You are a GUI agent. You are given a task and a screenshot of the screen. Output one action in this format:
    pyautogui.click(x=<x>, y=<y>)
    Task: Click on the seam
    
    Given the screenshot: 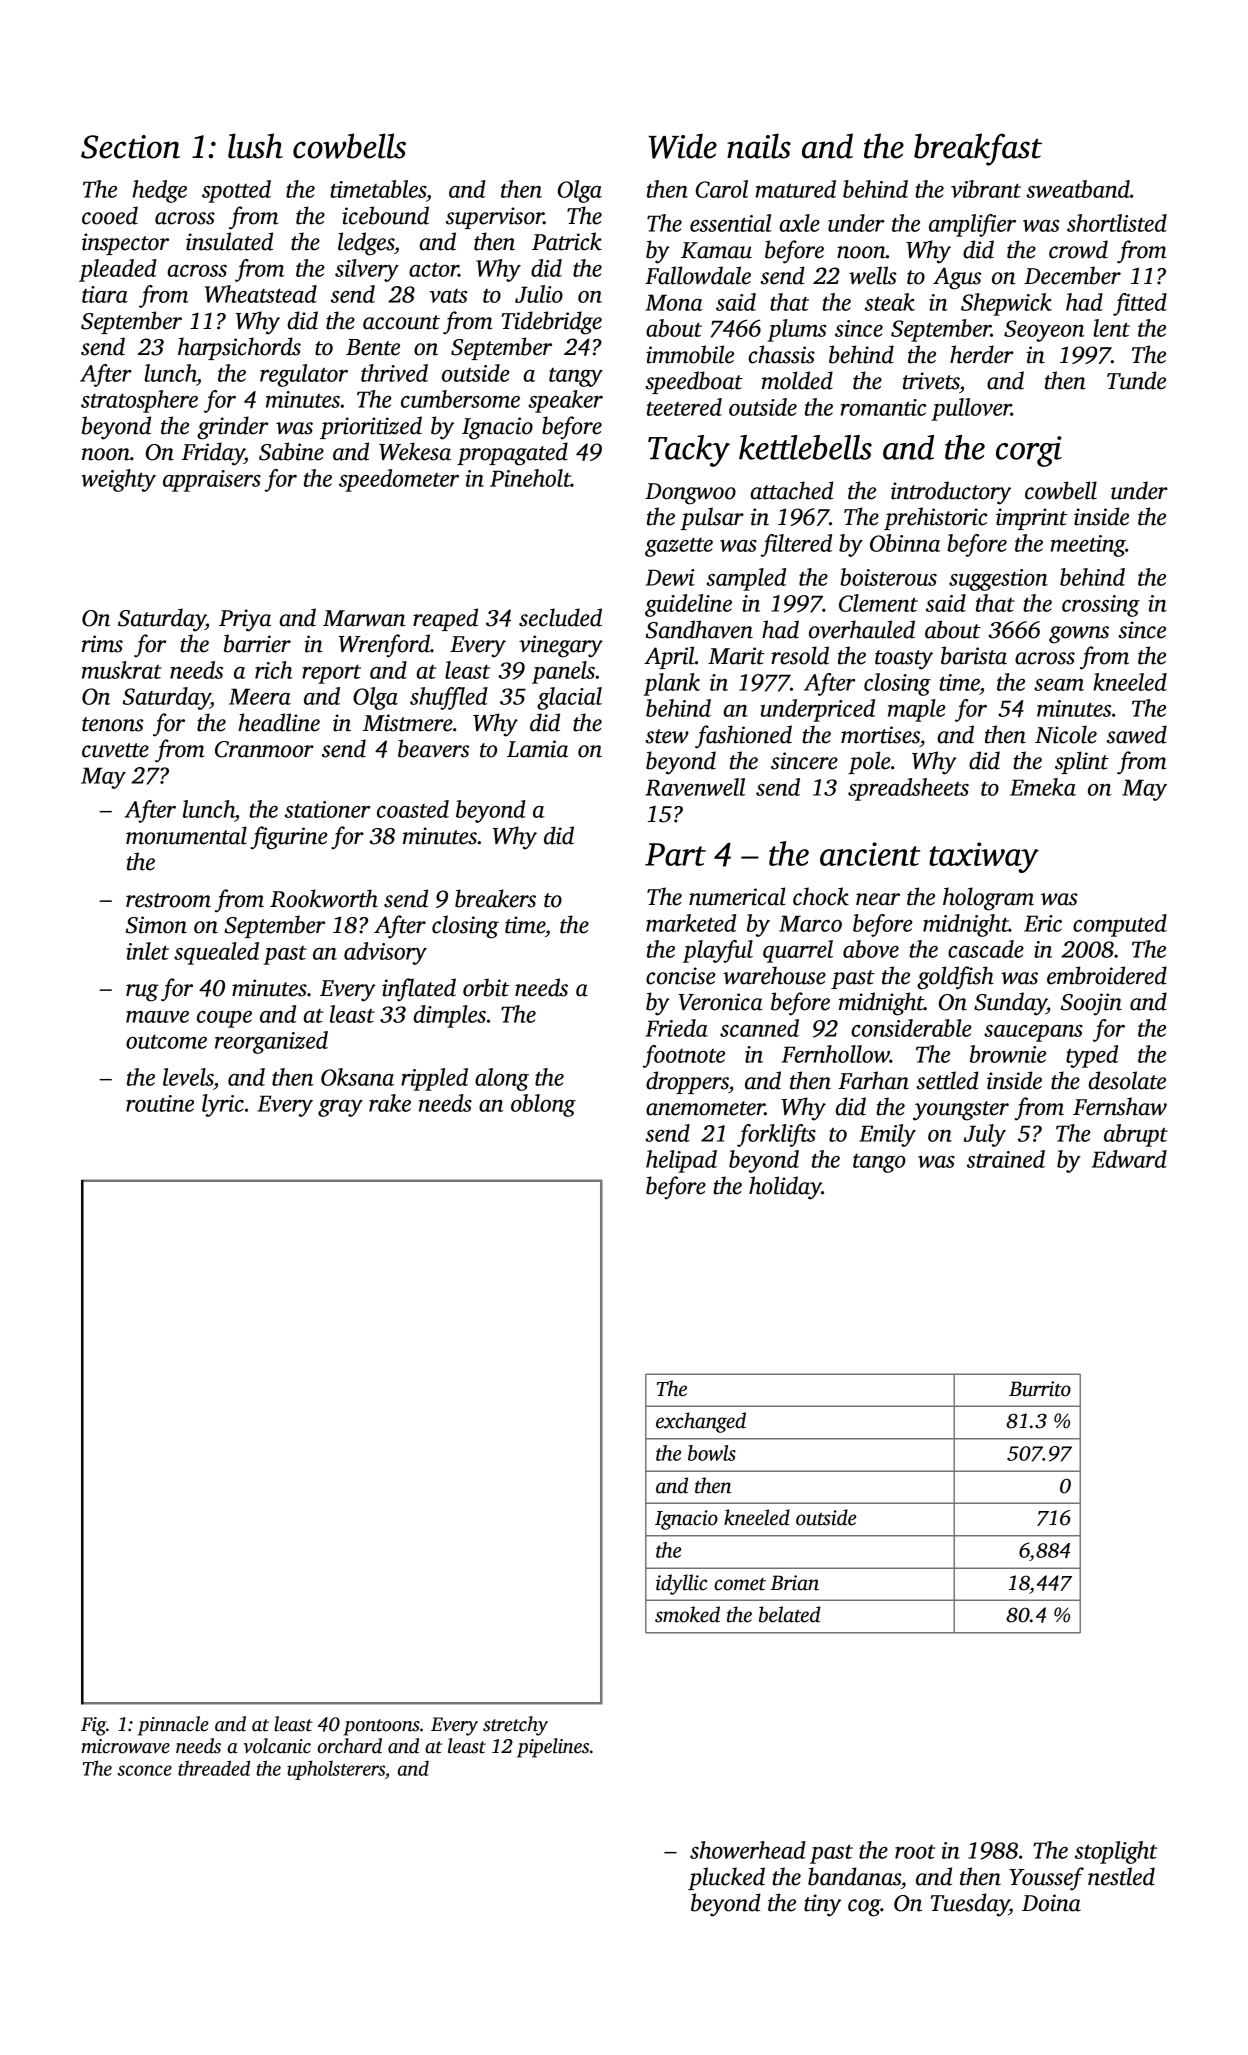 What is the action you would take?
    pyautogui.click(x=1059, y=685)
